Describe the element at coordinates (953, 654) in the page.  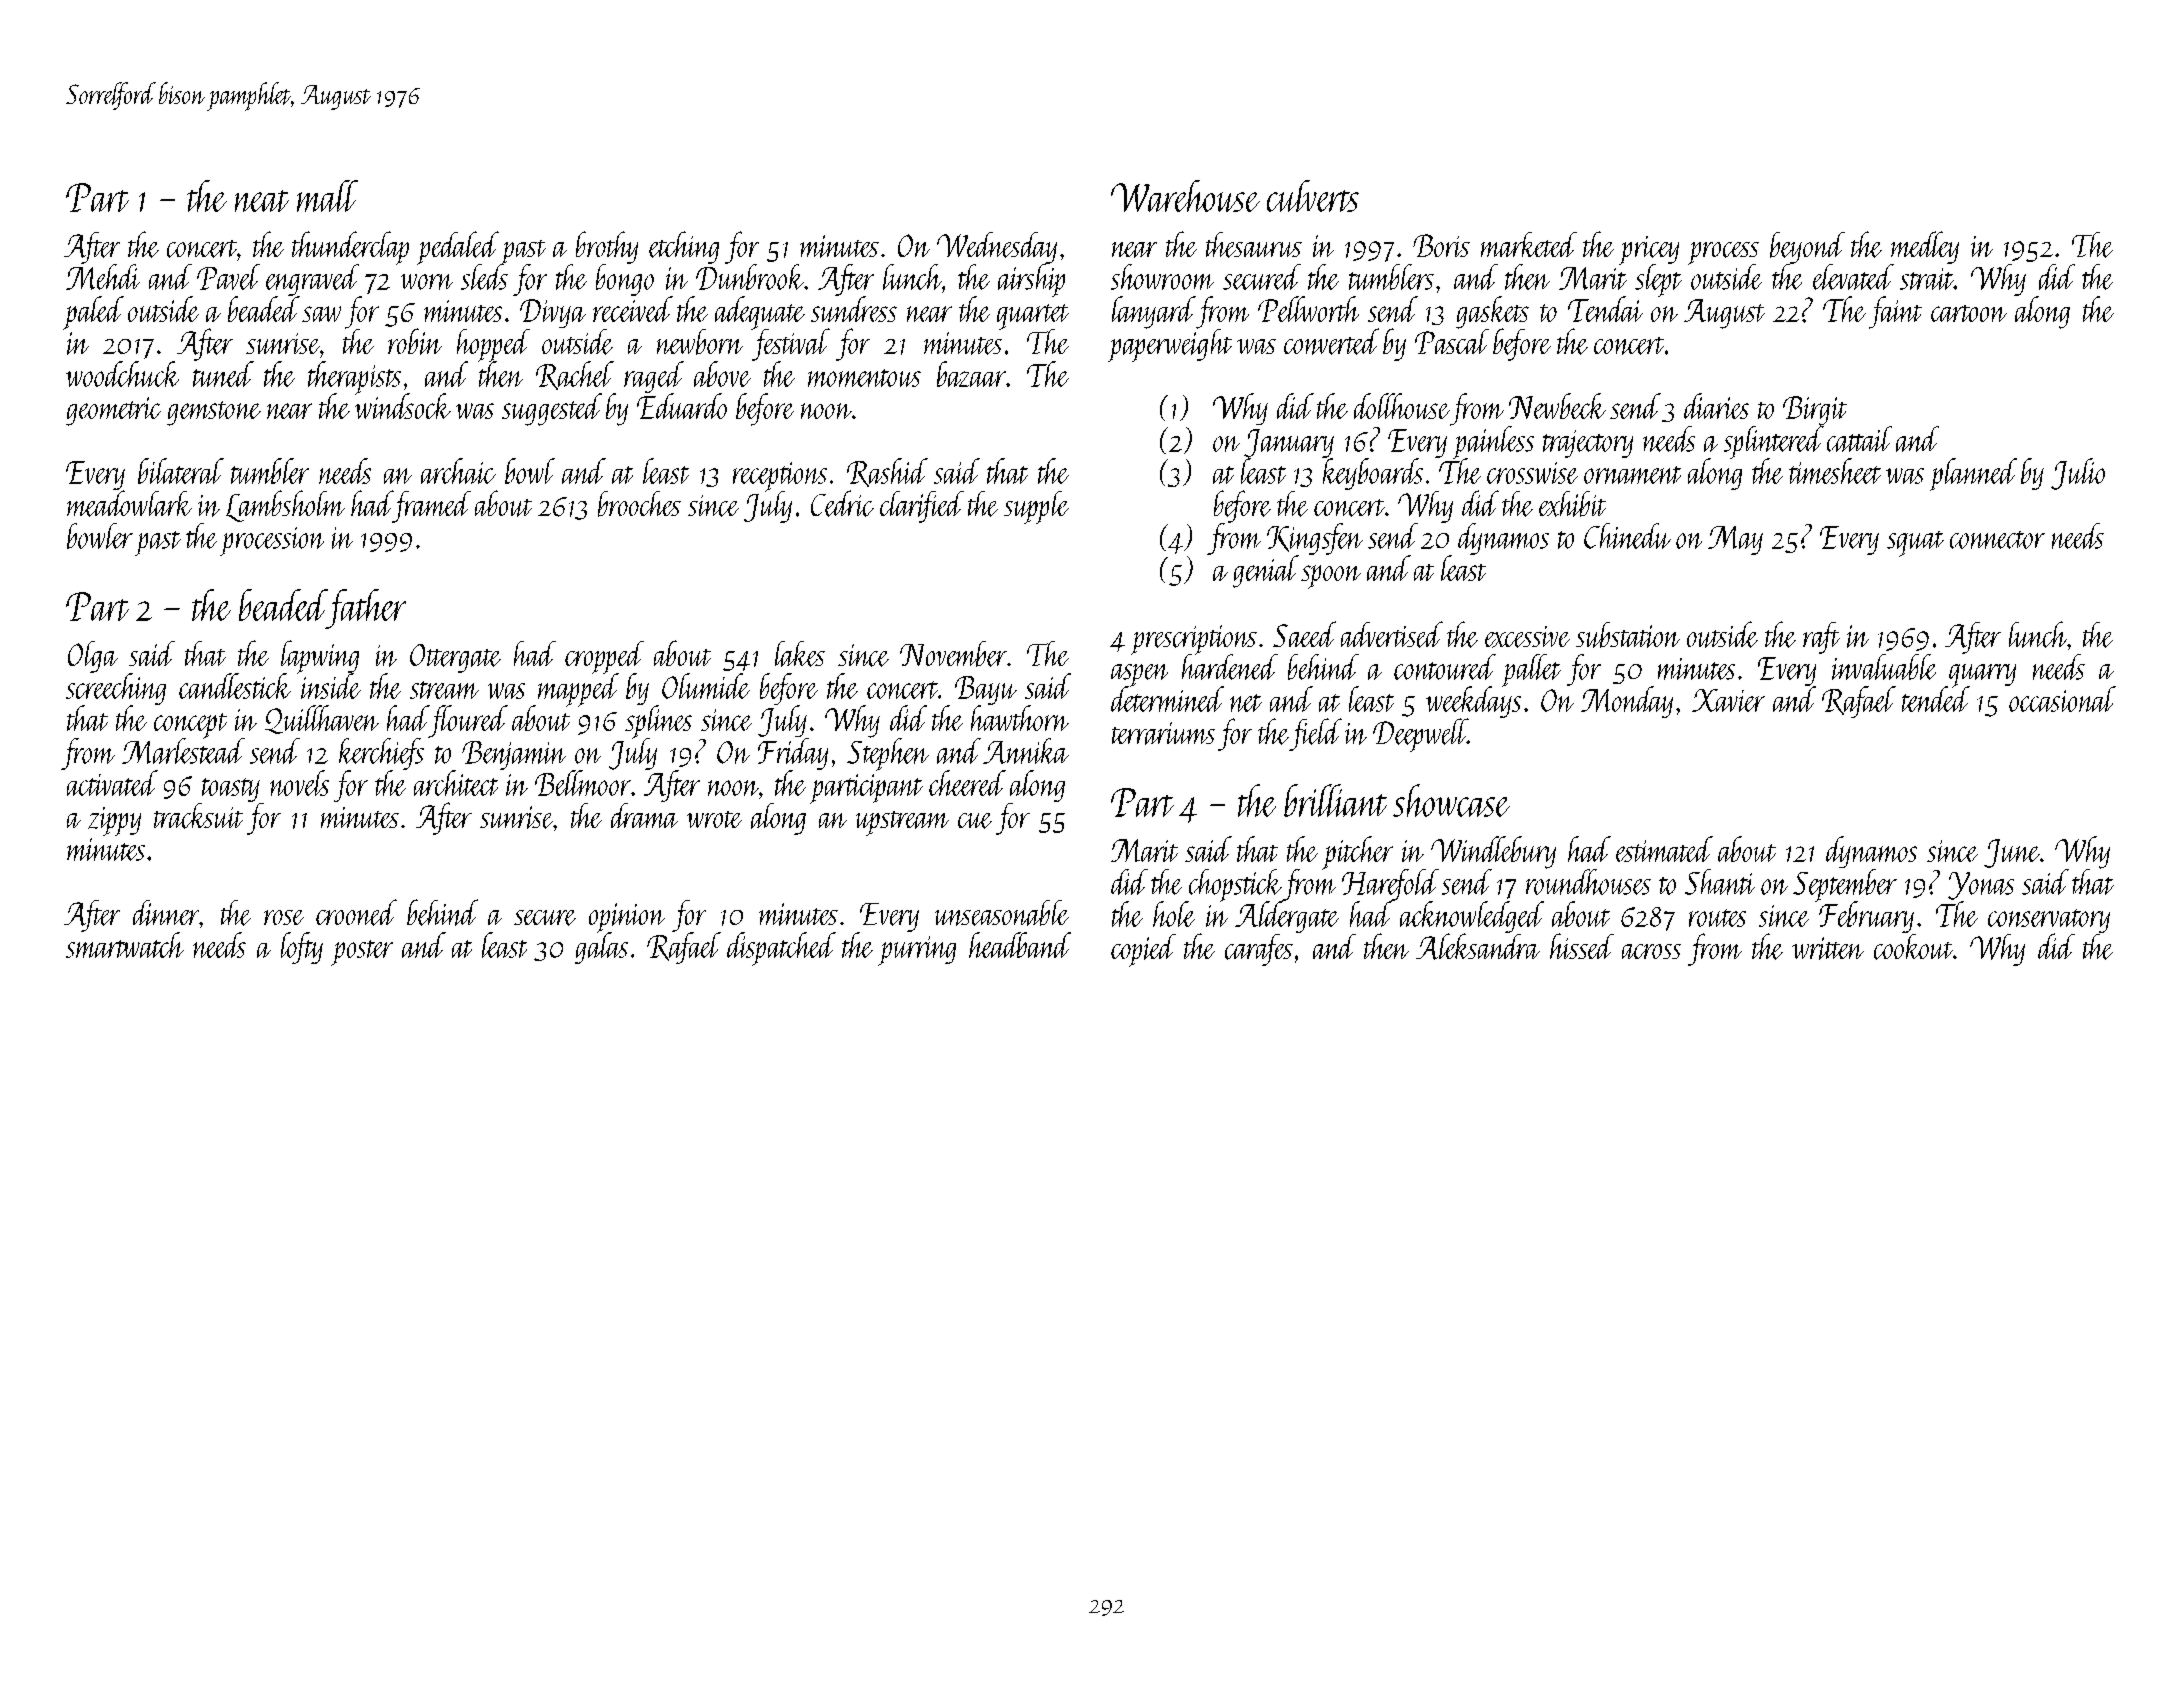
I see `November` at that location.
